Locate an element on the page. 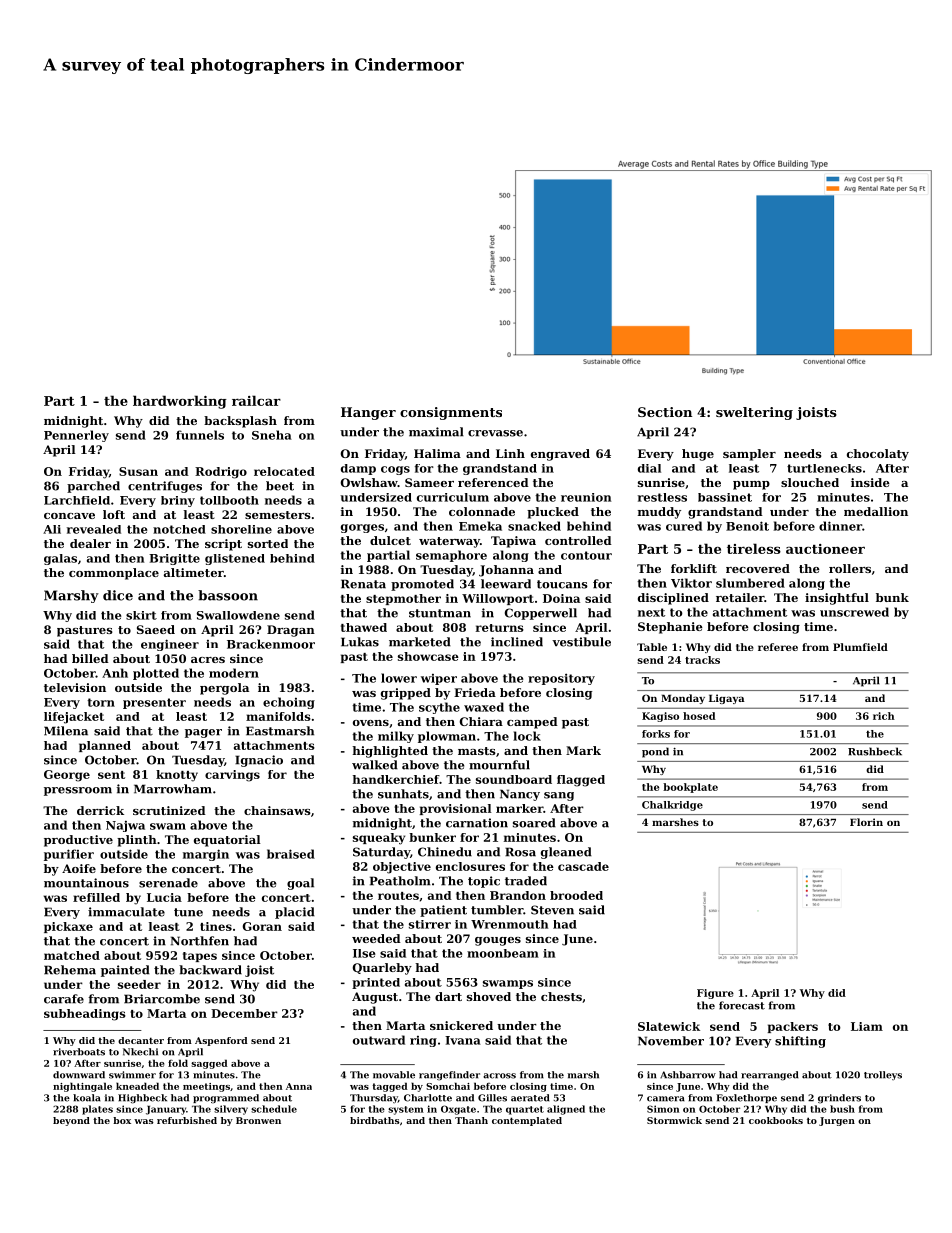  Doina is located at coordinates (561, 598).
